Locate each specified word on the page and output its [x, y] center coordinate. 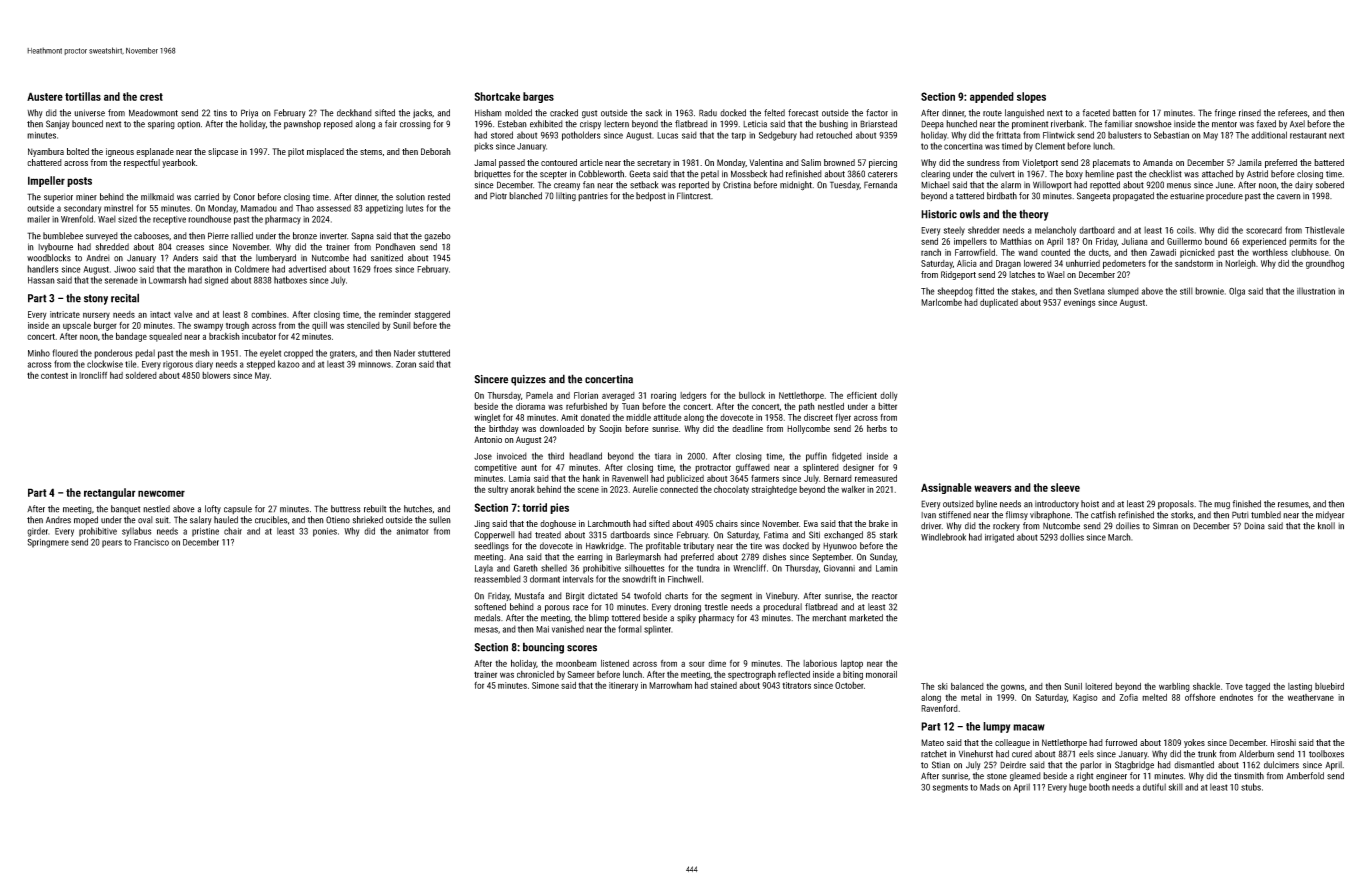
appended [992, 97]
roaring [663, 396]
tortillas [83, 96]
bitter [887, 406]
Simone [545, 685]
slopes [1031, 97]
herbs [877, 428]
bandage [131, 337]
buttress [345, 509]
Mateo [932, 742]
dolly [889, 396]
